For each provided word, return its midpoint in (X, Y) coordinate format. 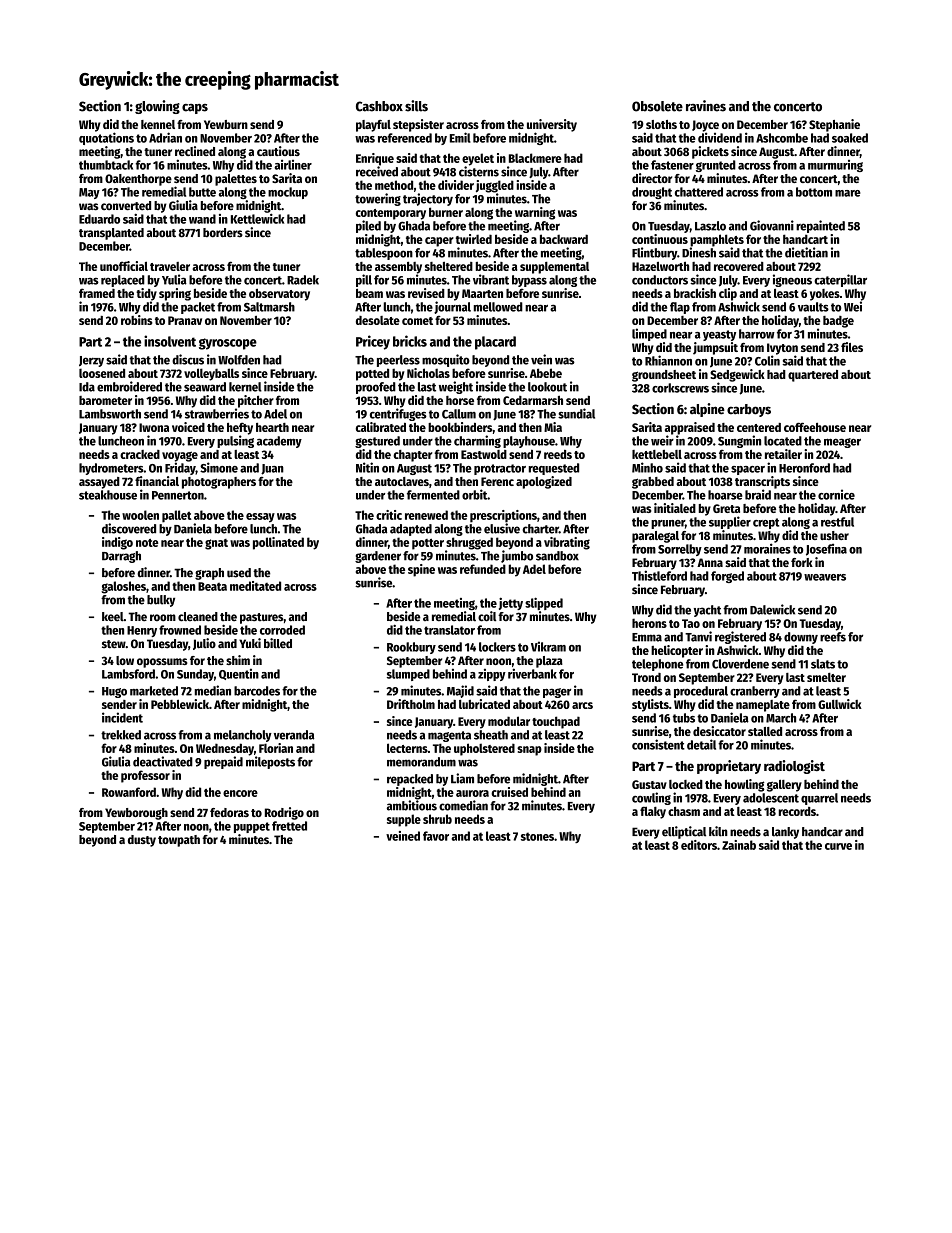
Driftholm (411, 704)
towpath (179, 841)
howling (745, 785)
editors (699, 845)
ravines (706, 106)
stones (537, 836)
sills (416, 106)
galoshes (123, 587)
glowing (157, 107)
